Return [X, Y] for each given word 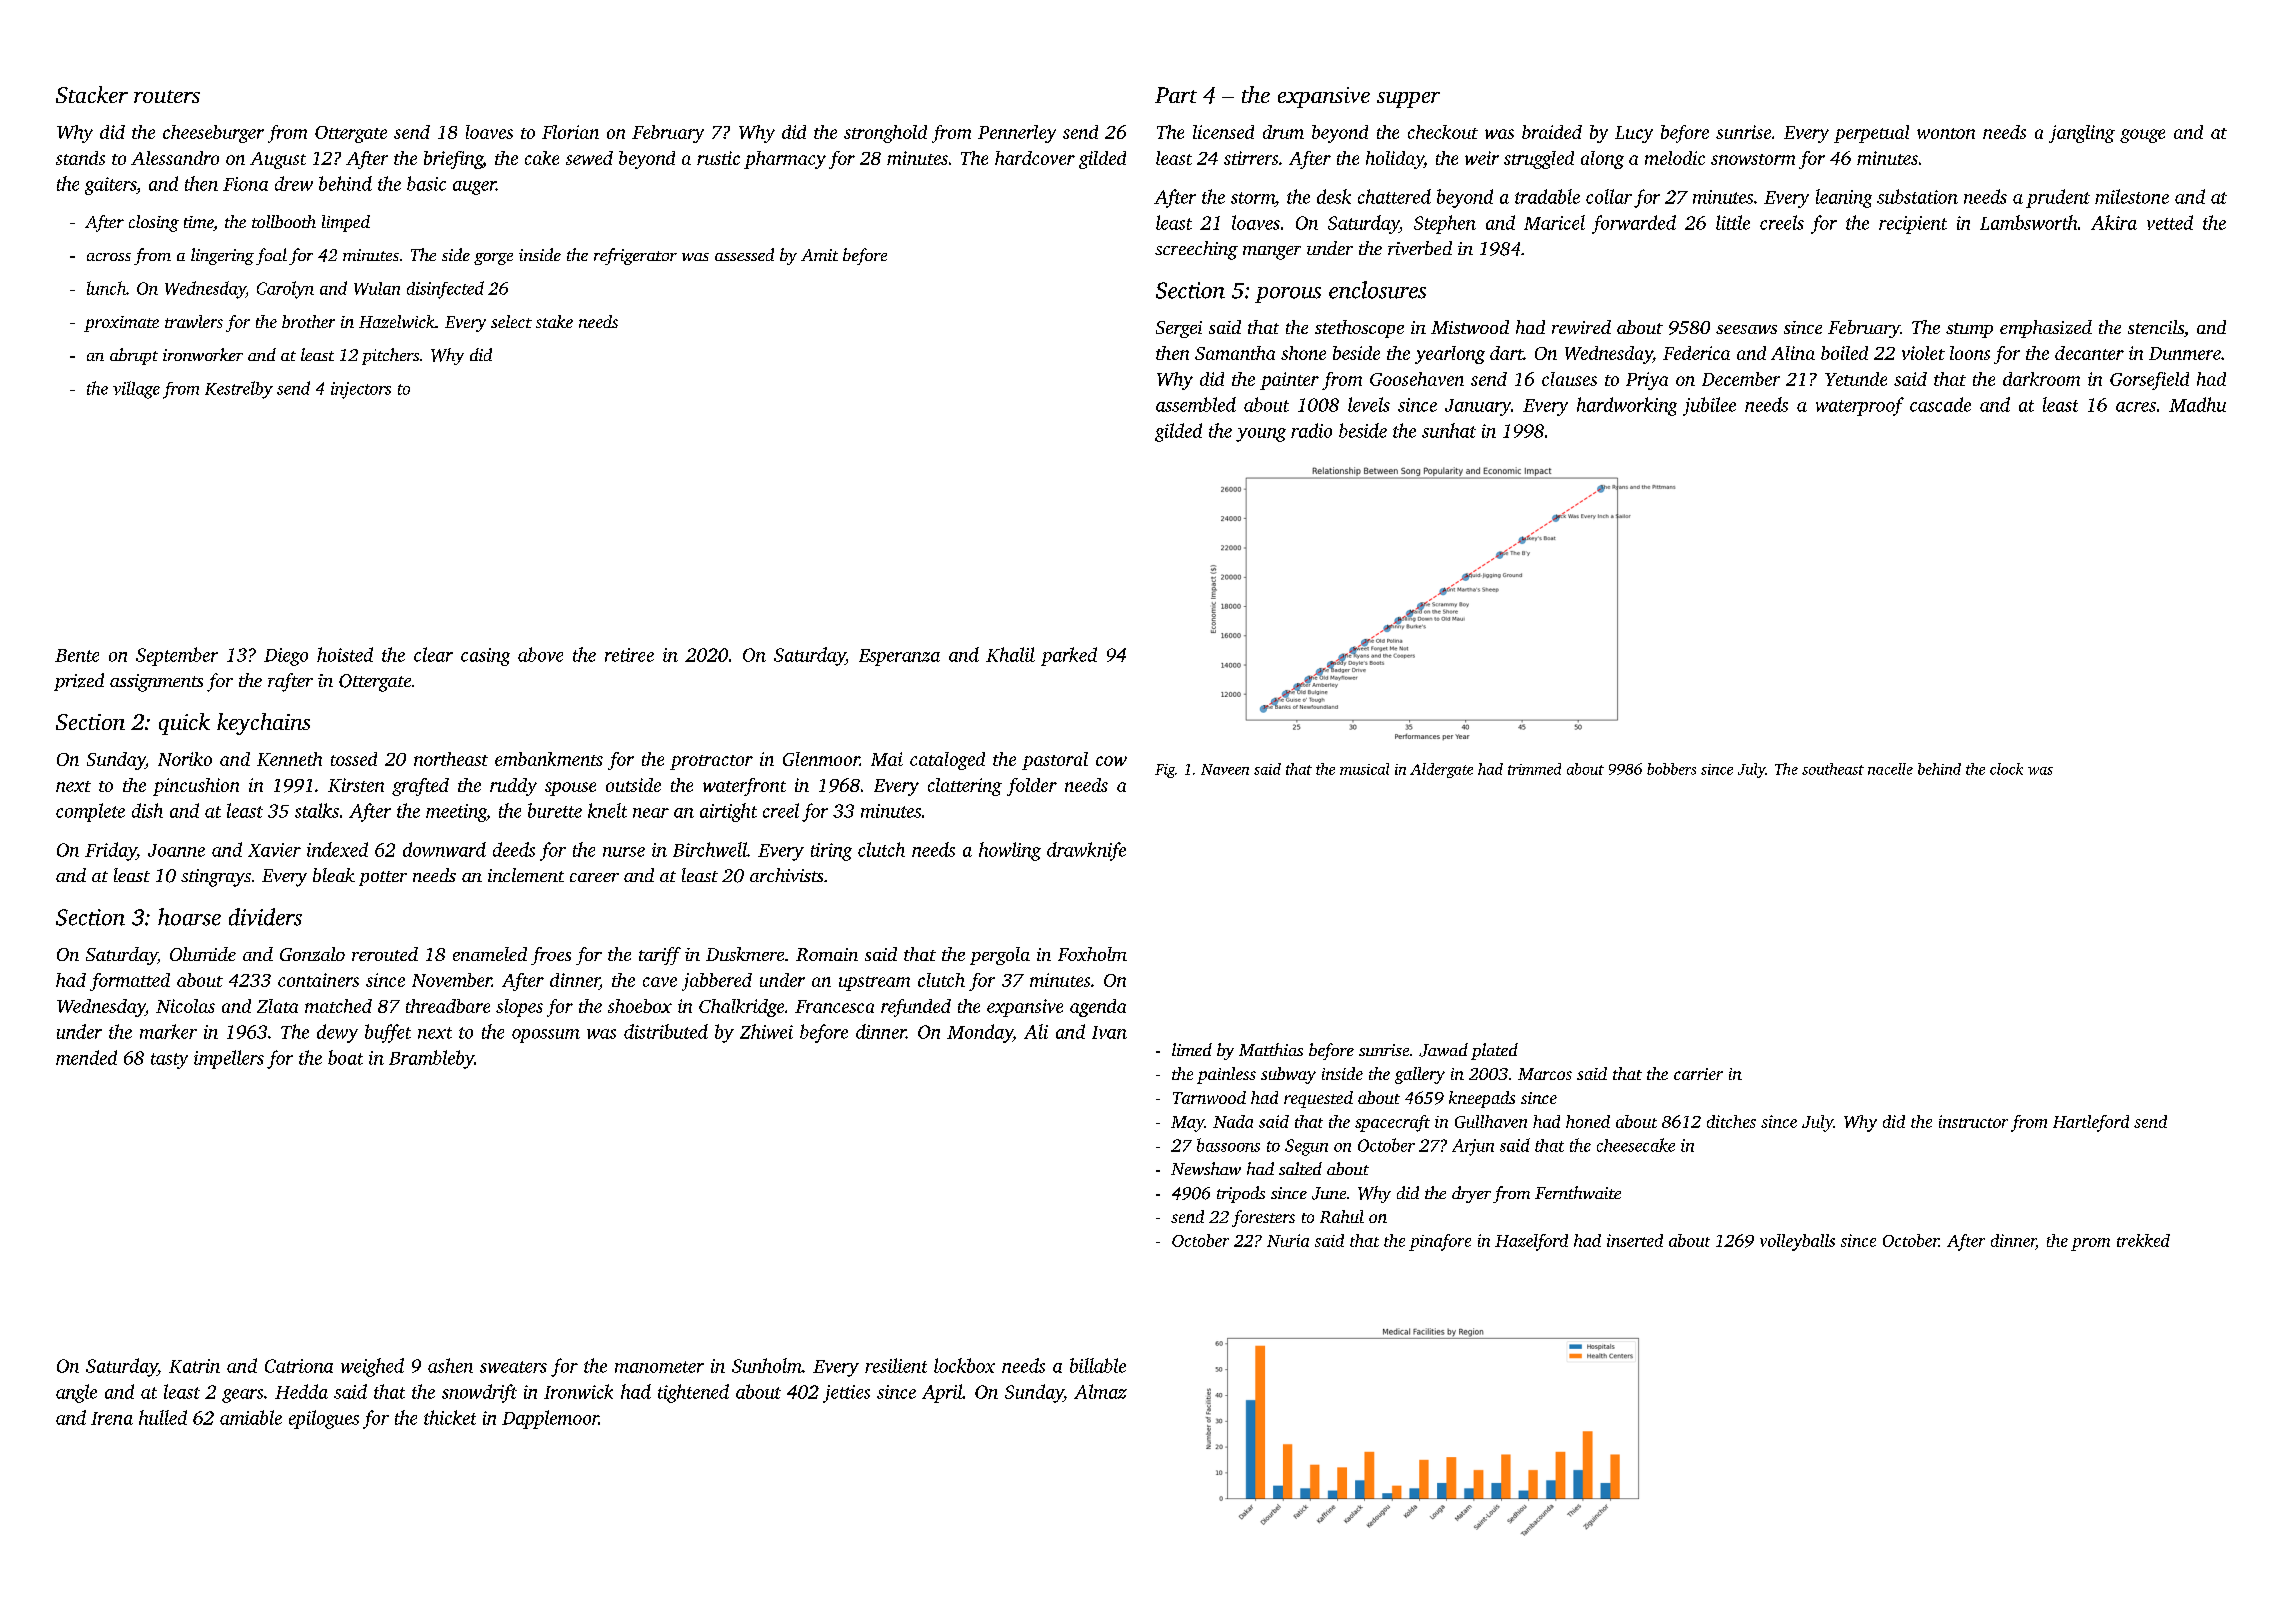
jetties [846, 1394]
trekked [2143, 1240]
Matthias [1271, 1049]
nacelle [1890, 769]
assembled [1196, 404]
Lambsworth [2028, 222]
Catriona [299, 1366]
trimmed [1534, 769]
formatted [130, 982]
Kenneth [289, 759]
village [136, 390]
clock [2006, 769]
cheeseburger [213, 134]
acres [2136, 407]
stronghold [885, 134]
